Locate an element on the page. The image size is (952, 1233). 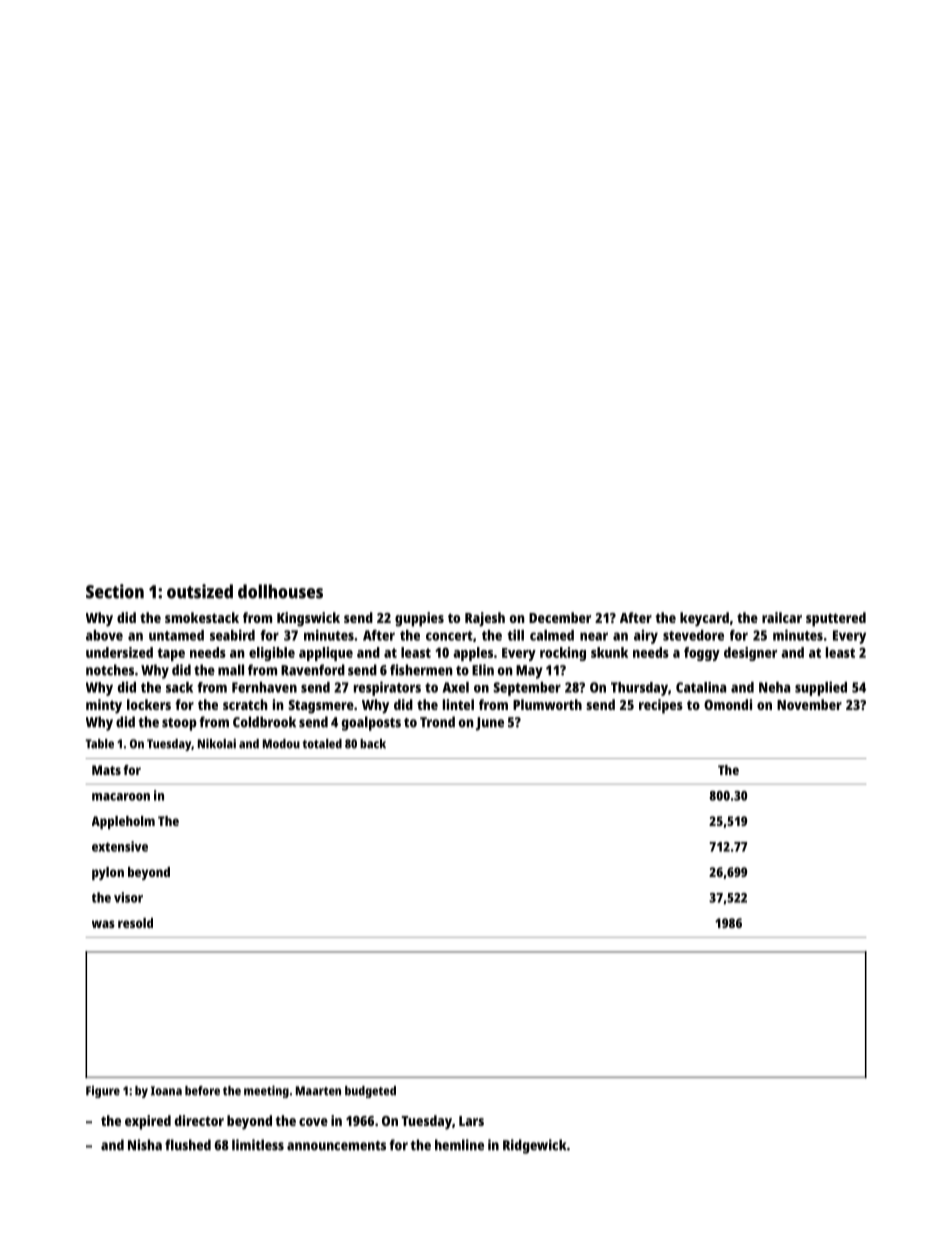
resold is located at coordinates (135, 923).
